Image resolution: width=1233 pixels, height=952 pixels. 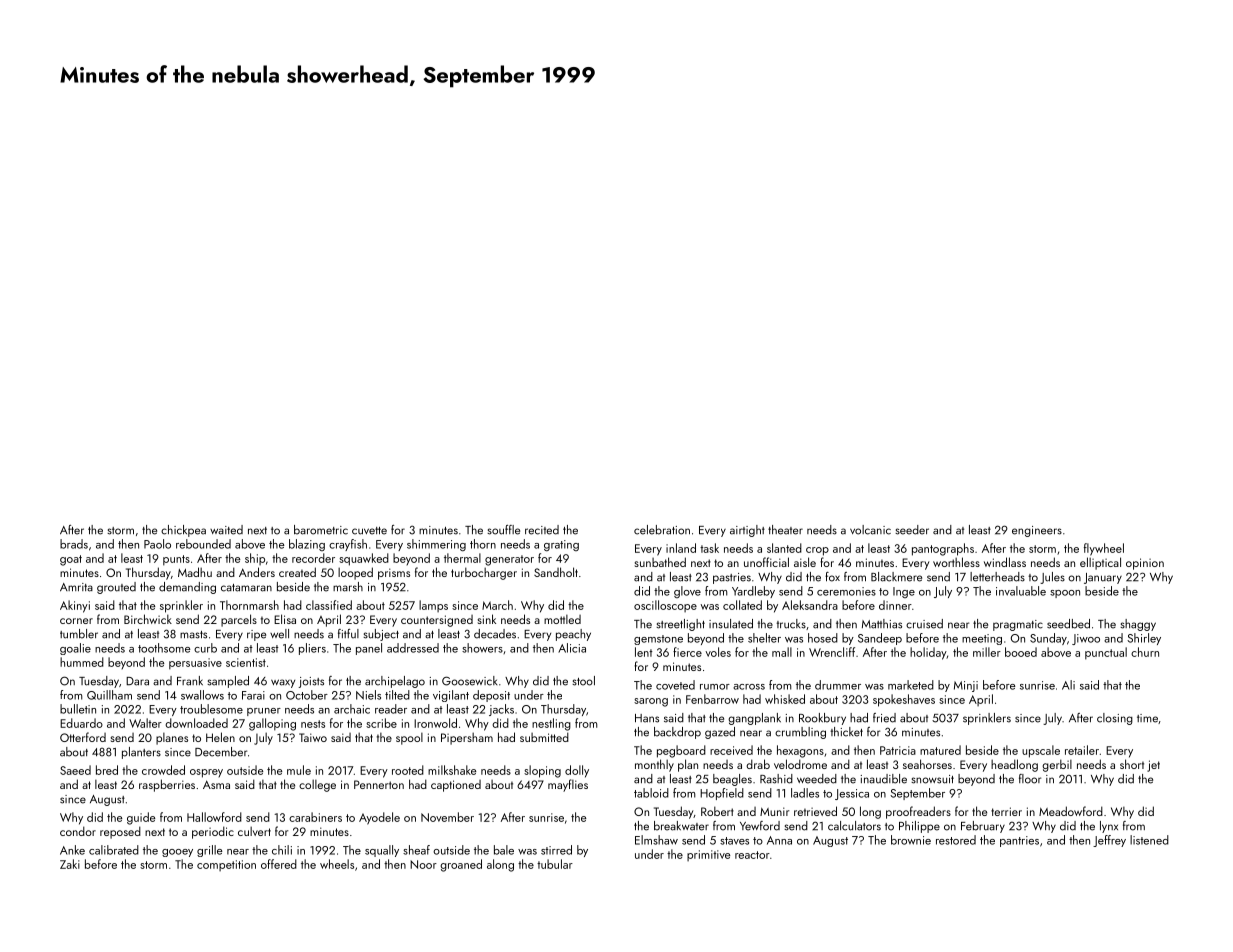 I want to click on peachy, so click(x=573, y=635).
